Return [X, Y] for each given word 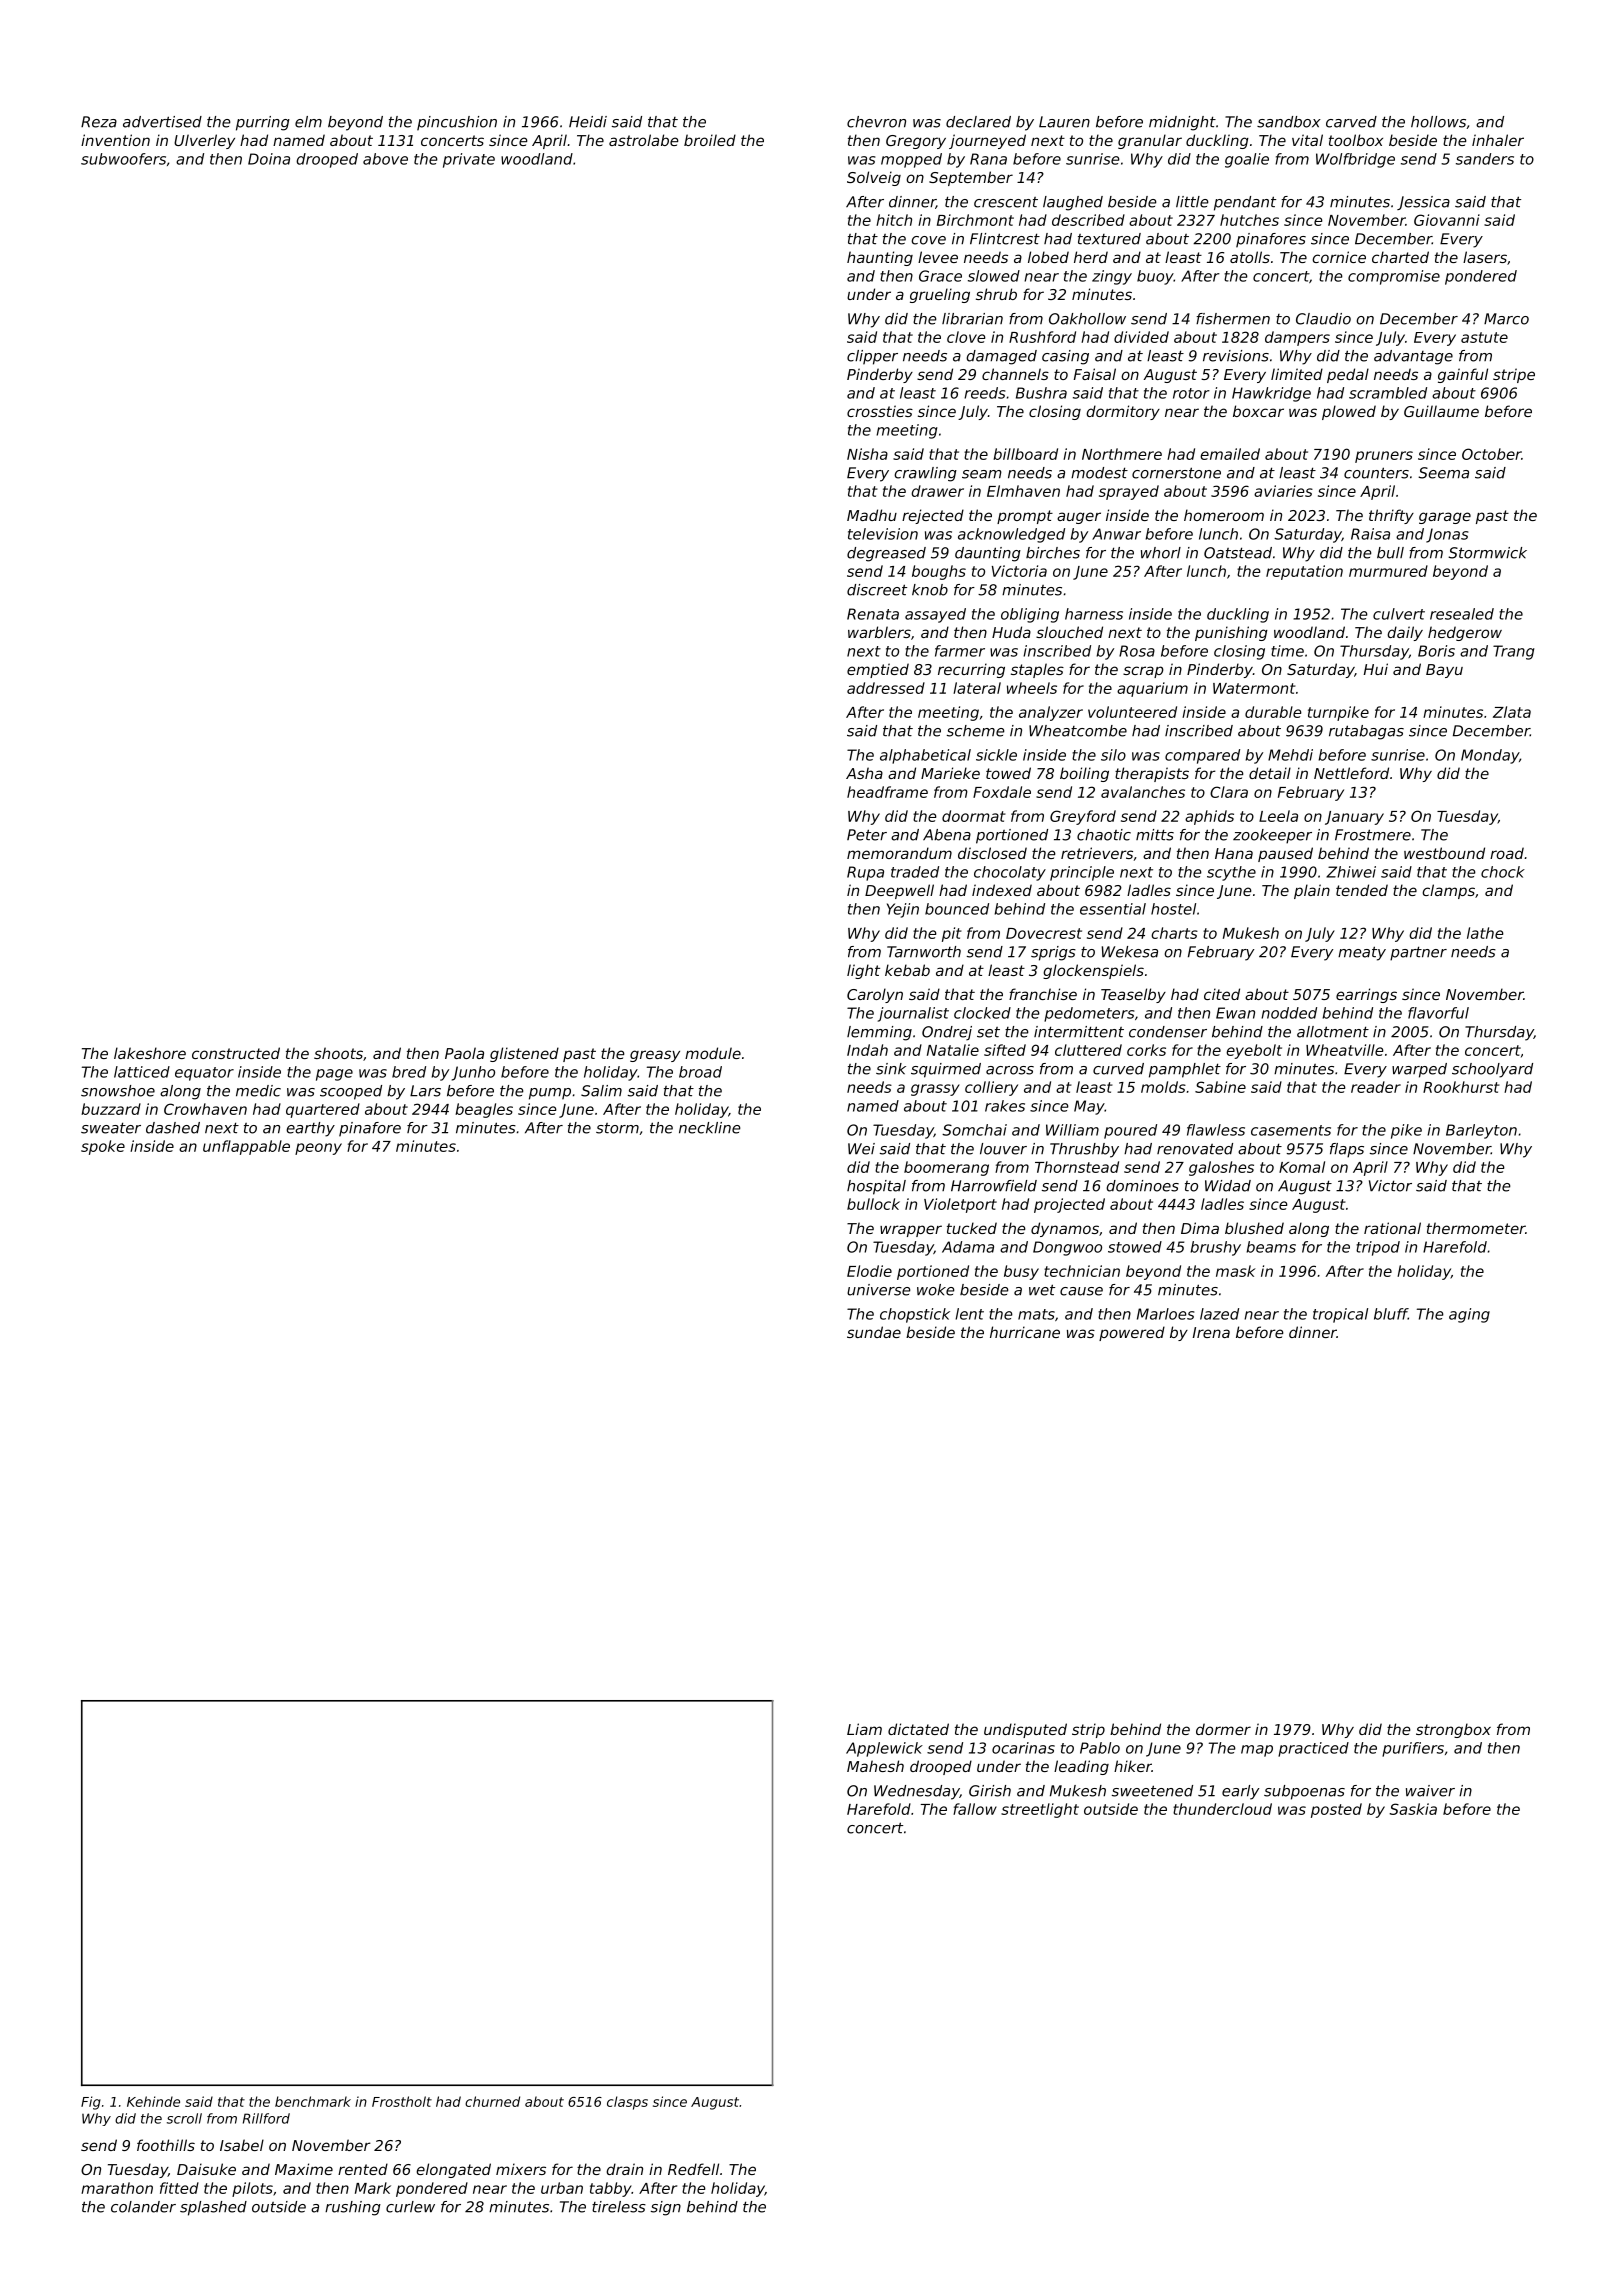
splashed [213, 2208]
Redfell [693, 2169]
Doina [269, 159]
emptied [878, 670]
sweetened [1152, 1791]
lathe [1485, 933]
